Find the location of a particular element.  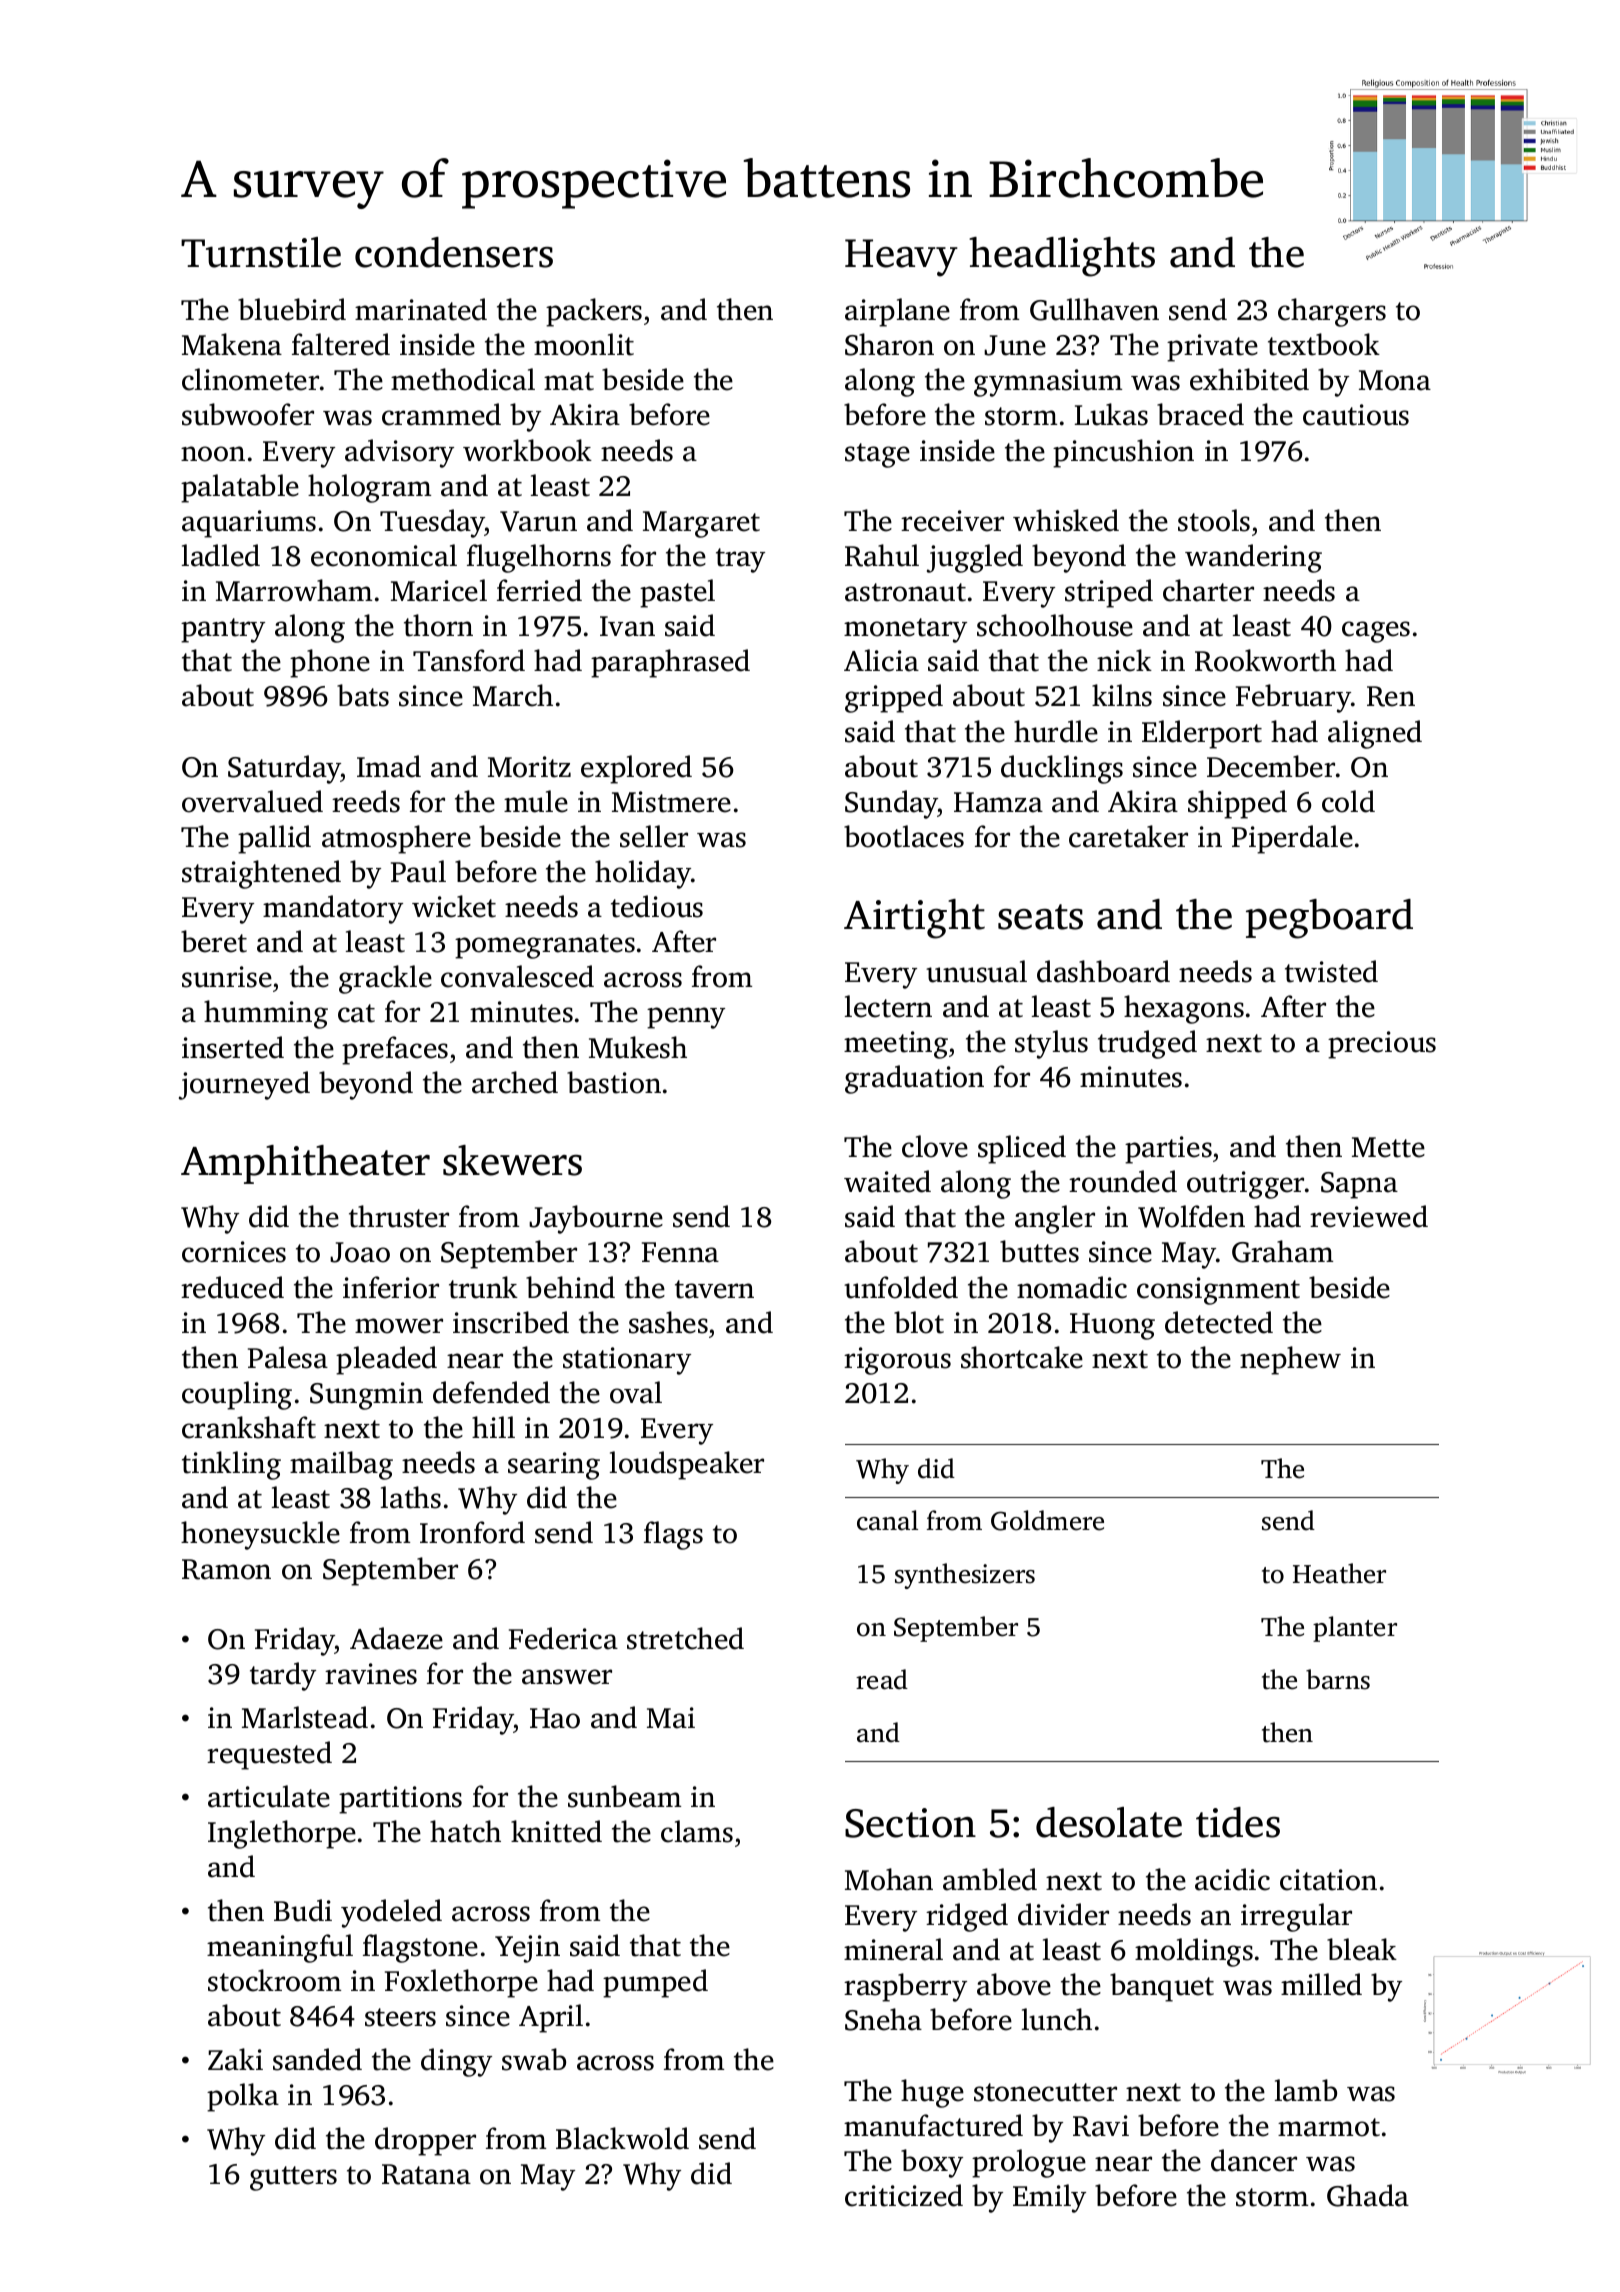

precious is located at coordinates (1382, 1045).
